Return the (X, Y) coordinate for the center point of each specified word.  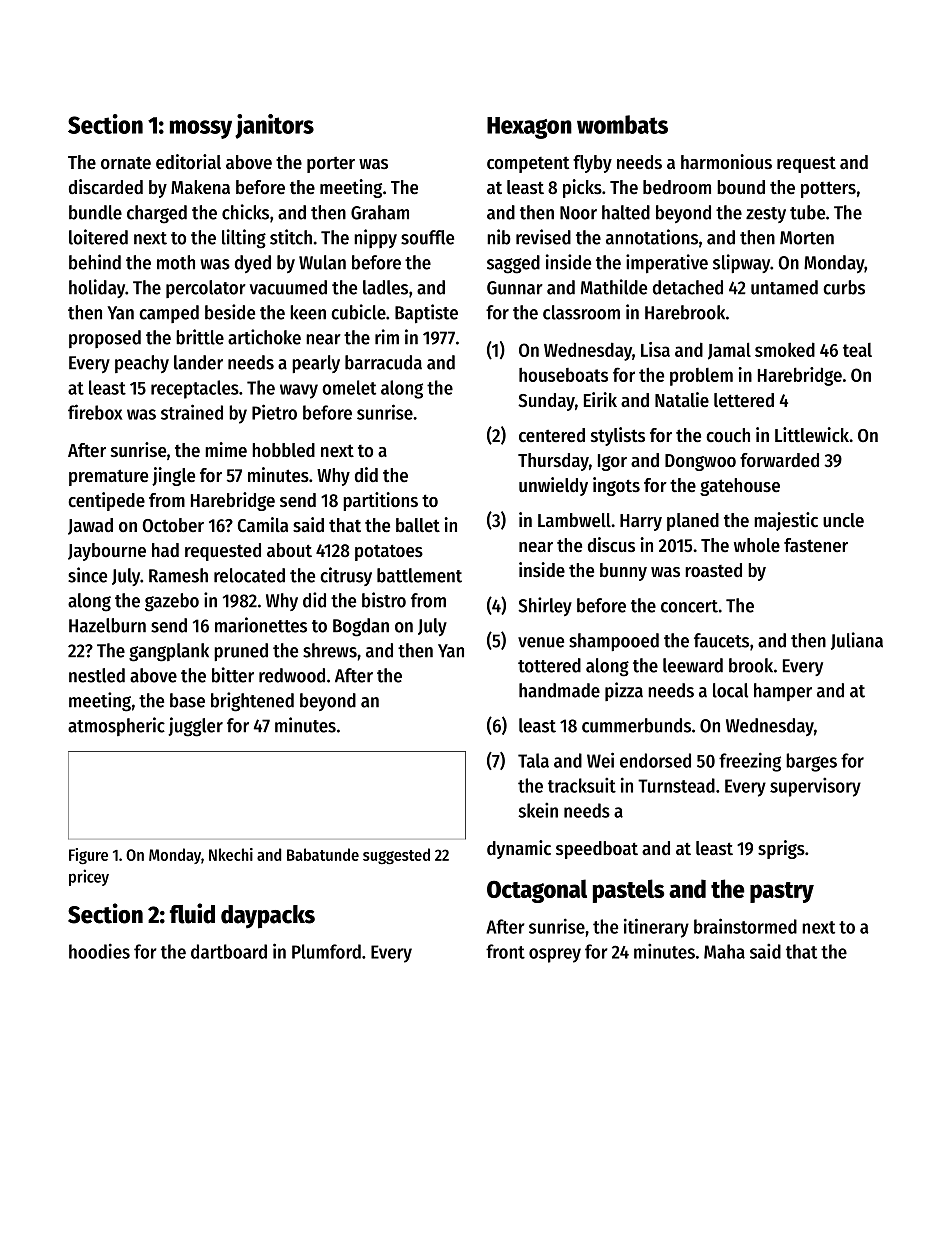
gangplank (169, 652)
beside (230, 312)
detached (688, 287)
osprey (555, 955)
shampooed (614, 642)
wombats (622, 124)
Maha (724, 951)
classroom (581, 312)
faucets (721, 640)
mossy (201, 129)
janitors (274, 126)
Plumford (326, 951)
